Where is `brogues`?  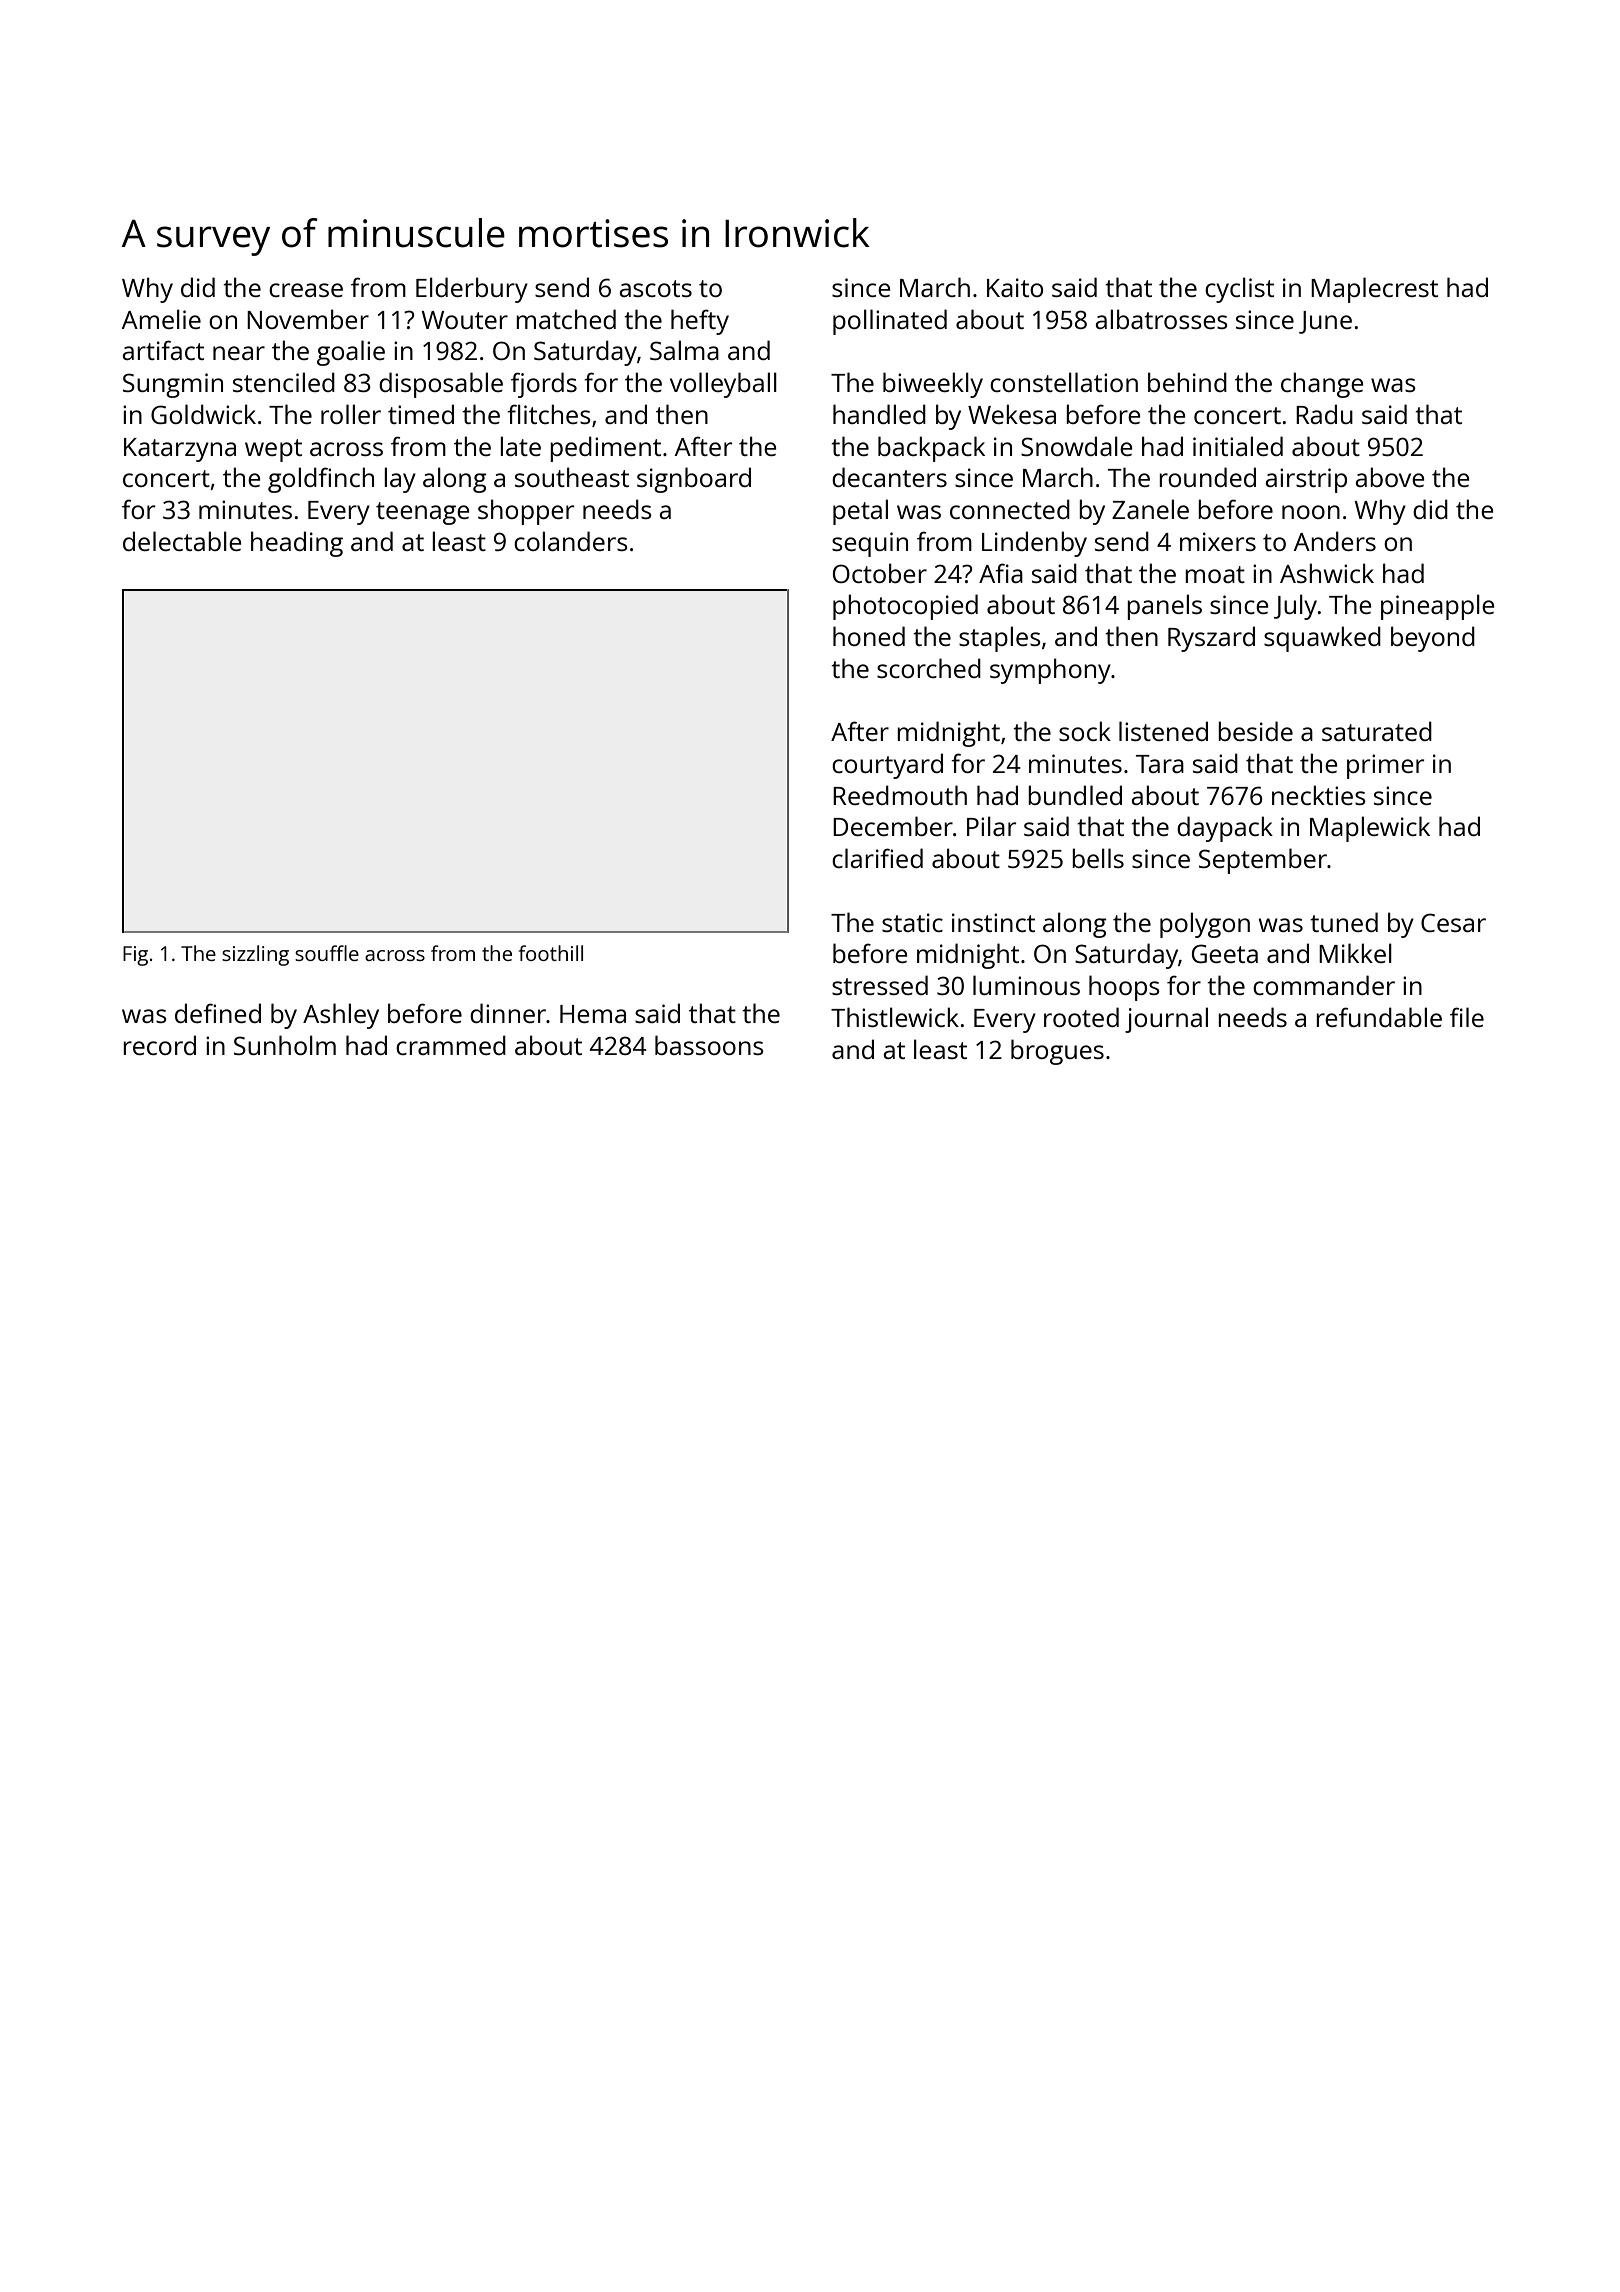
brogues is located at coordinates (1057, 1052).
